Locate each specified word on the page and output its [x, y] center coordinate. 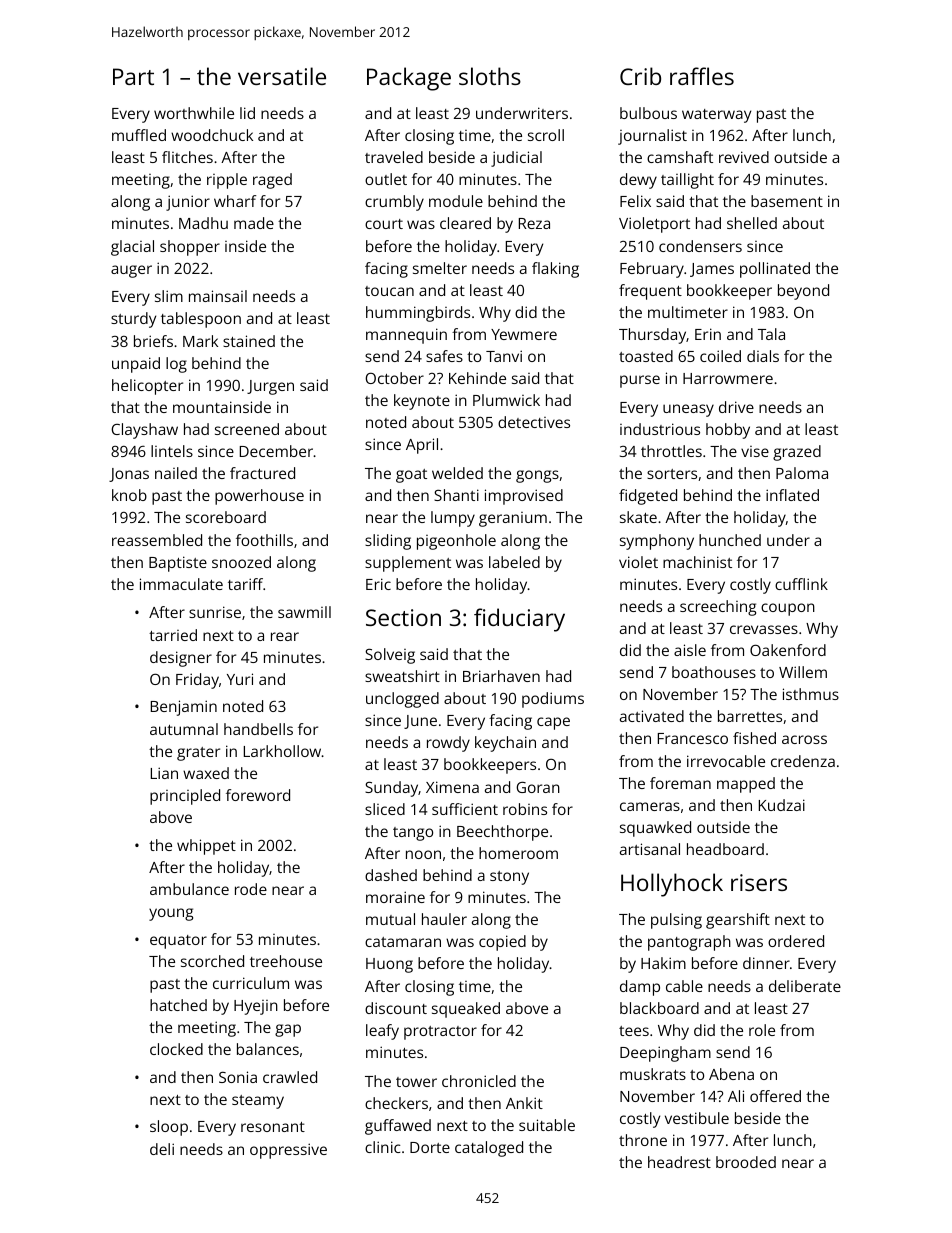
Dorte [430, 1147]
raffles [702, 76]
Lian [164, 773]
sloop [169, 1128]
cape [553, 723]
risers [759, 882]
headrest [679, 1162]
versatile [282, 76]
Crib [640, 76]
